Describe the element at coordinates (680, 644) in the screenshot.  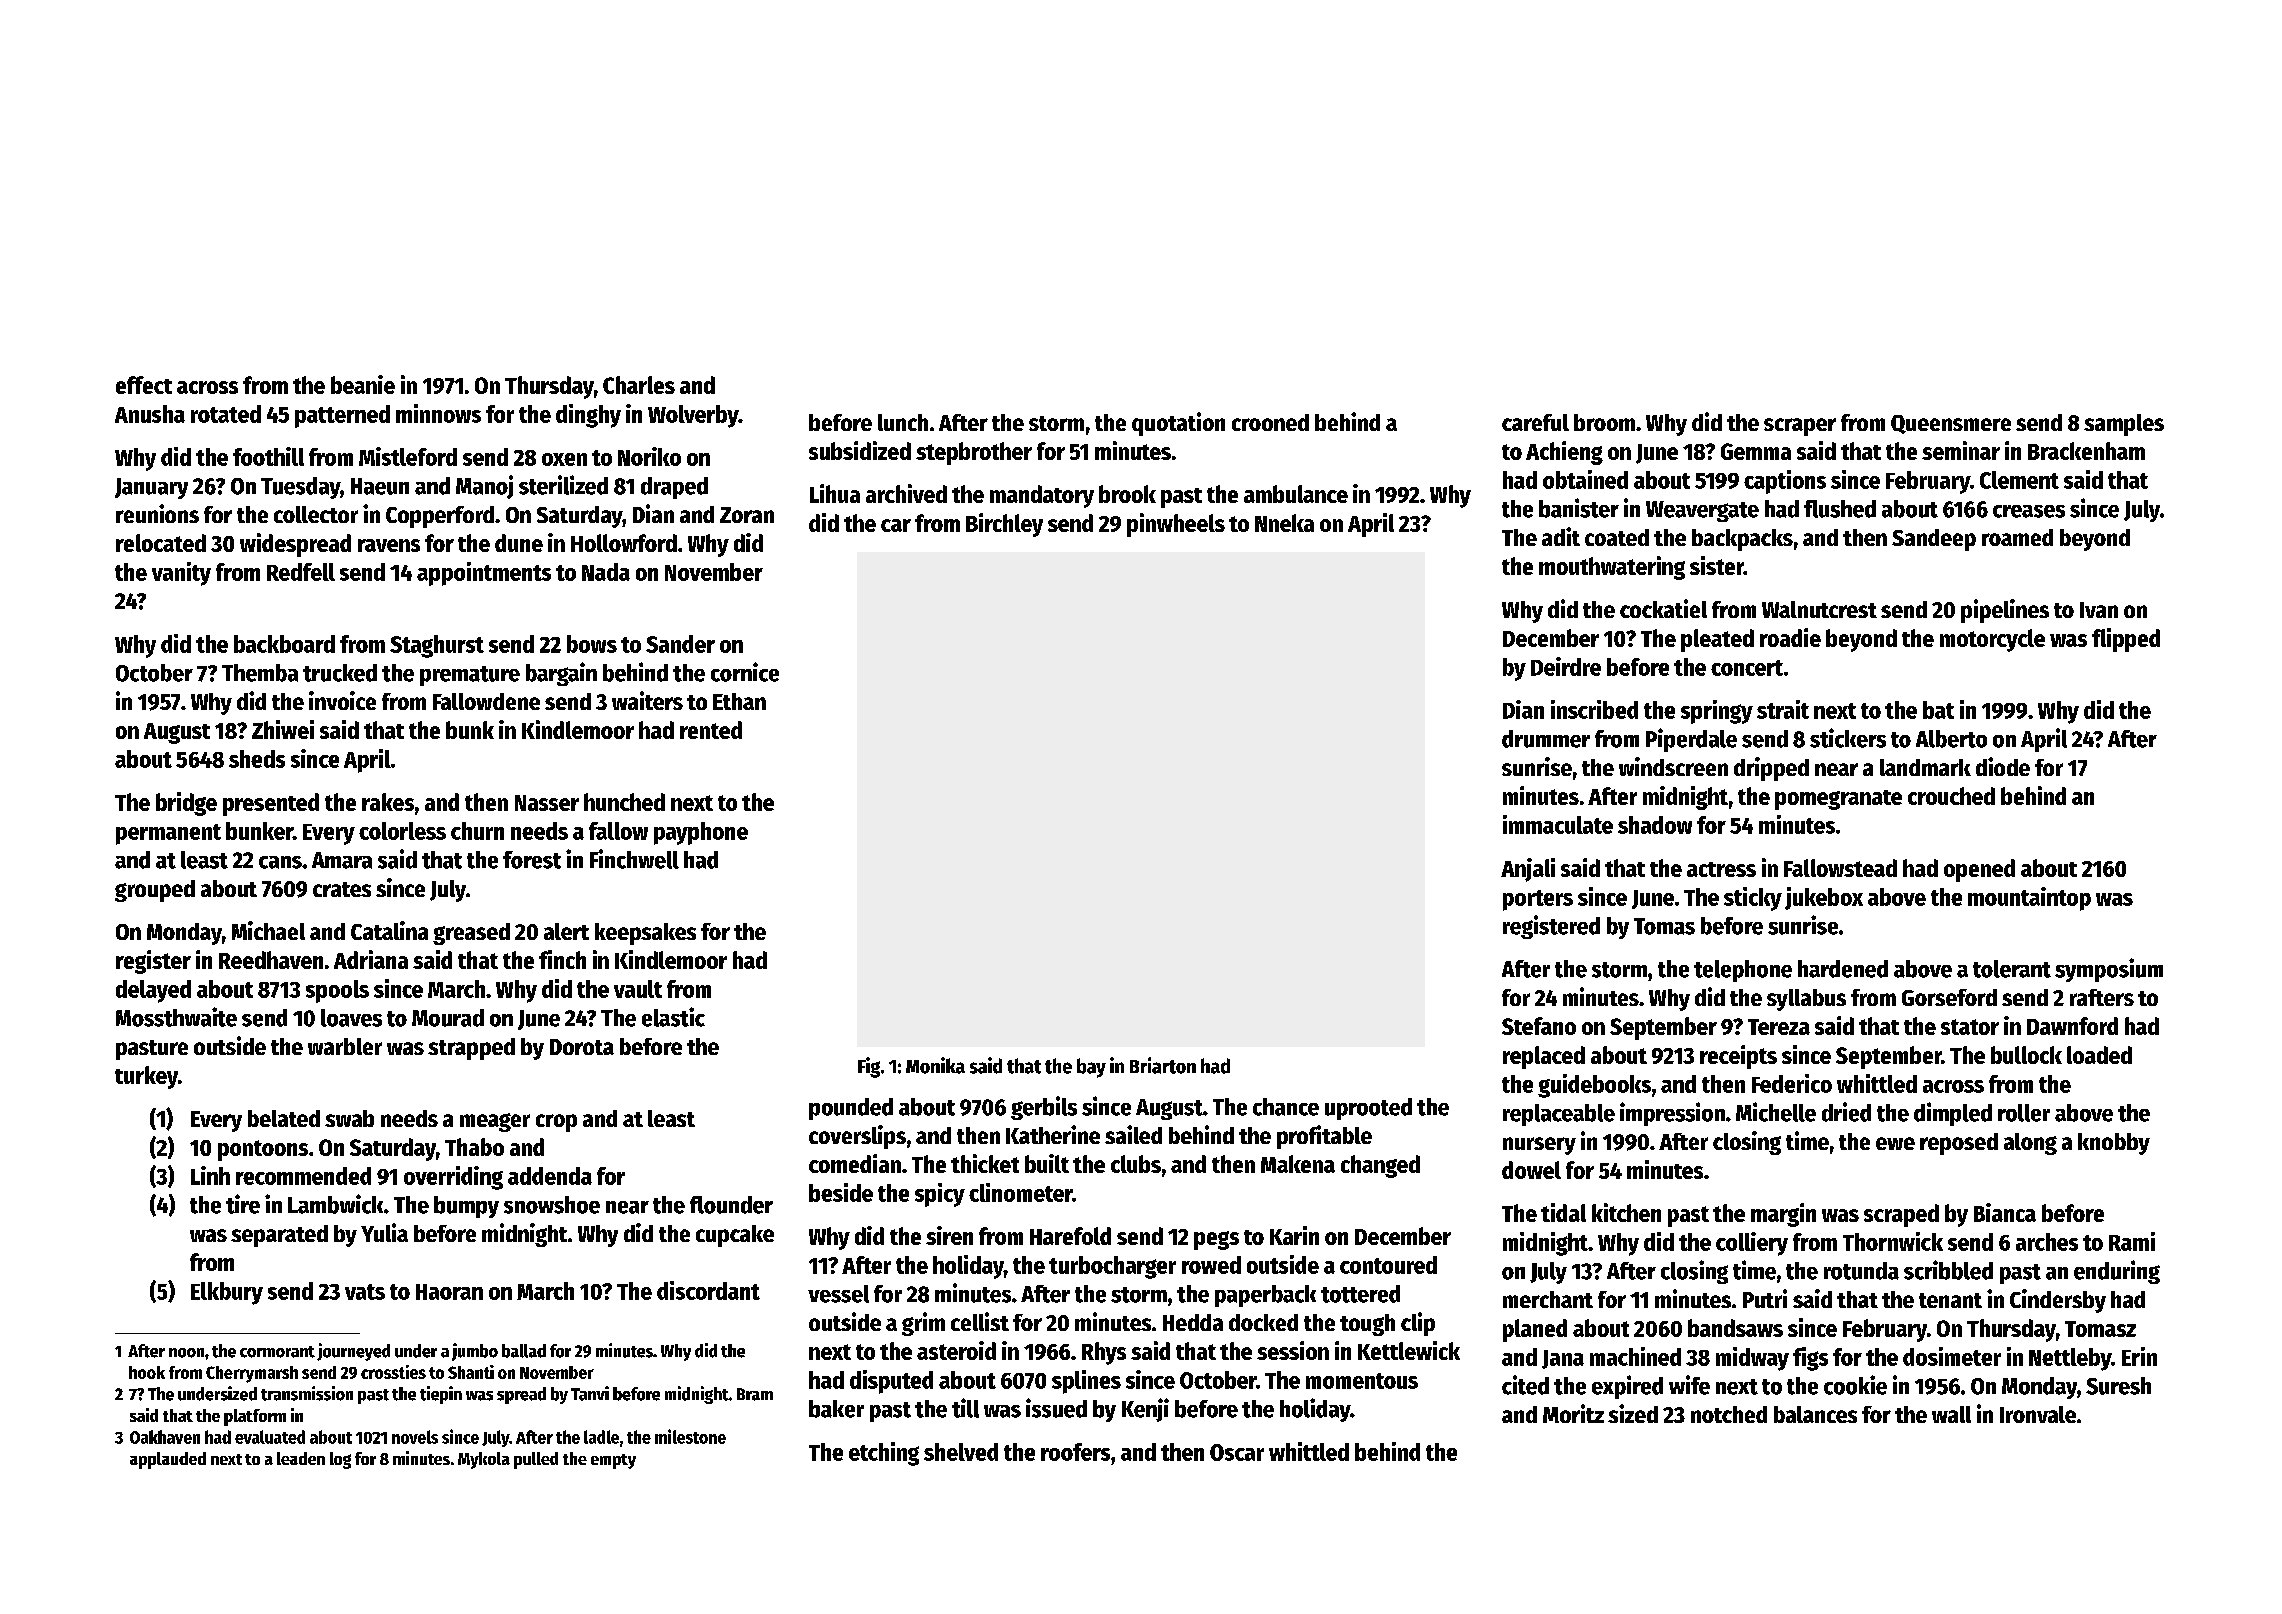
I see `Sander` at that location.
